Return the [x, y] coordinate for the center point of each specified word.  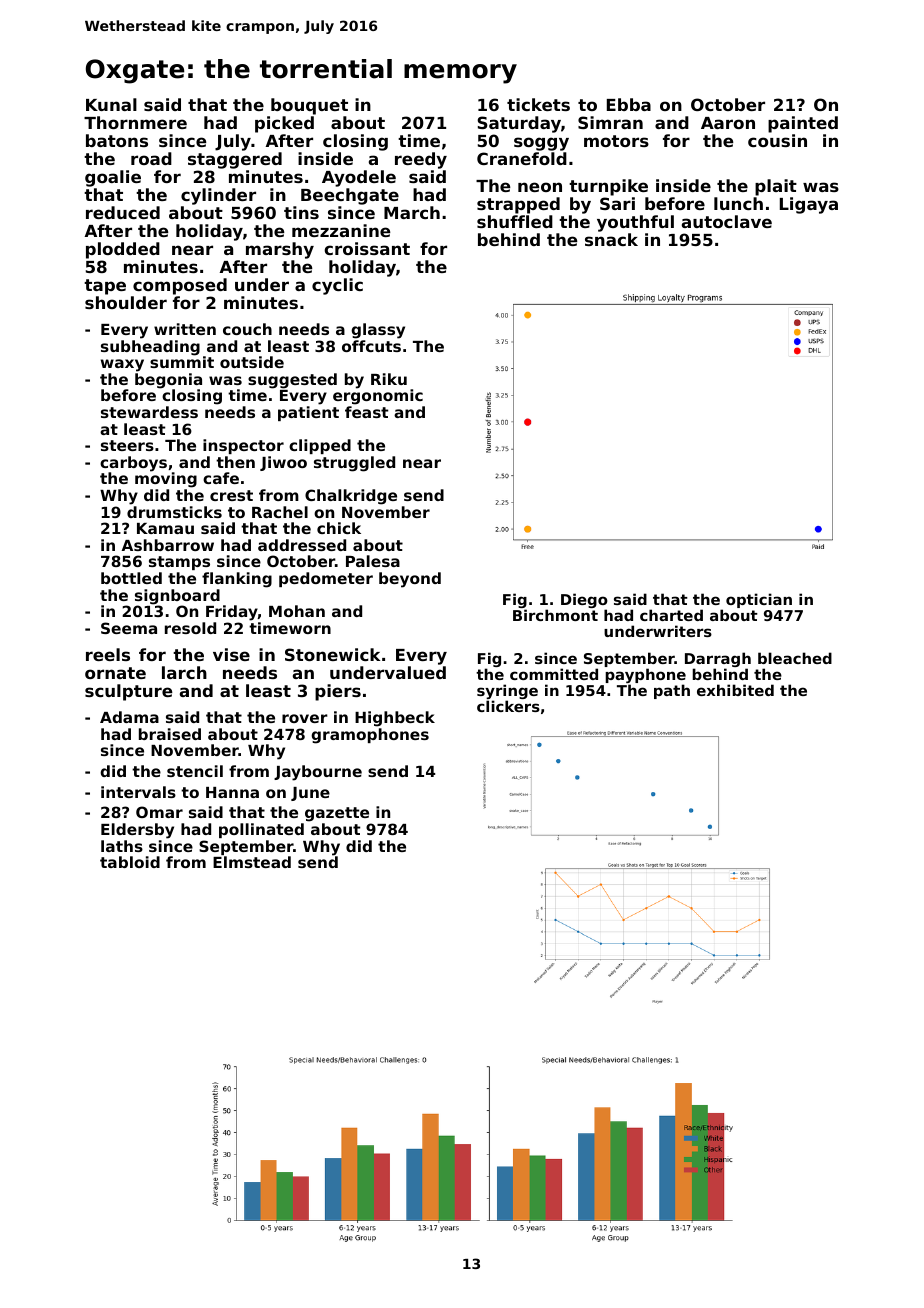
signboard [177, 597]
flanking [237, 580]
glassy [378, 331]
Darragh [718, 660]
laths [122, 846]
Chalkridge [351, 497]
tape [105, 287]
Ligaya [809, 205]
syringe [507, 692]
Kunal [111, 104]
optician [759, 600]
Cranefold [522, 158]
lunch [738, 203]
